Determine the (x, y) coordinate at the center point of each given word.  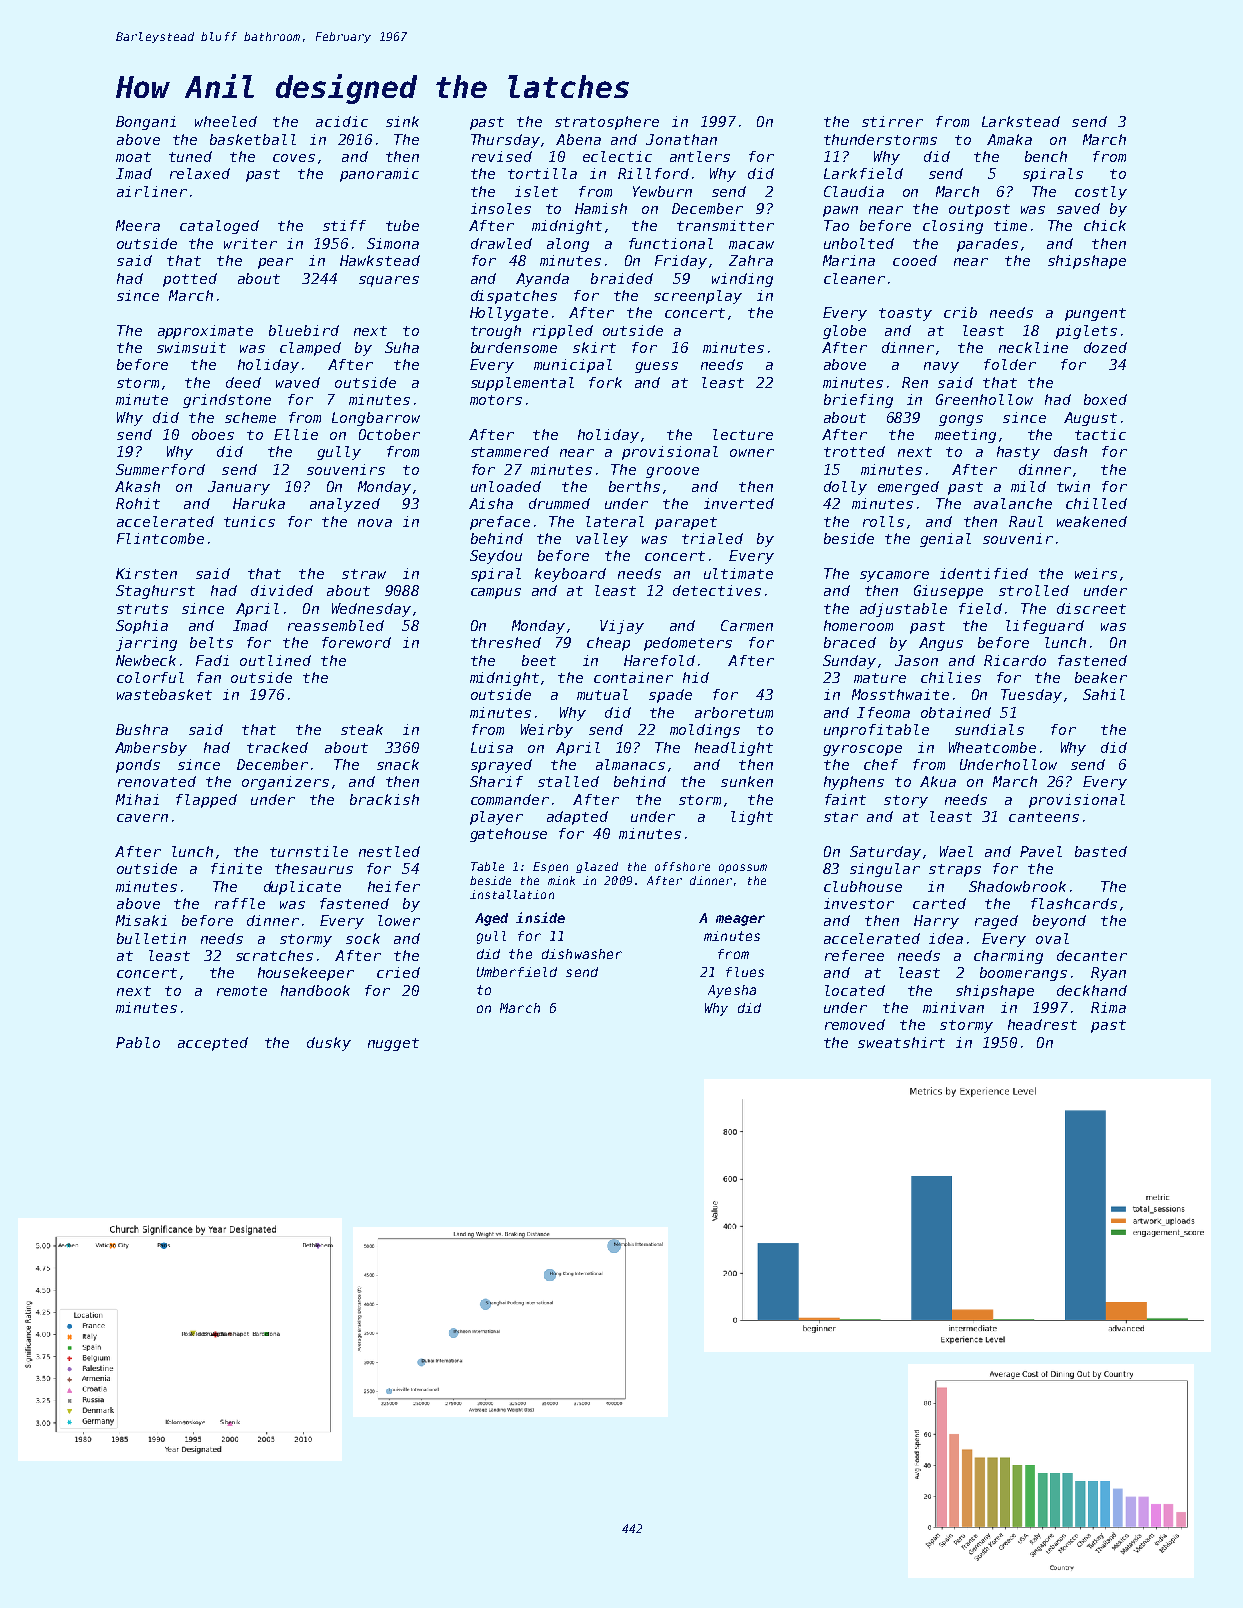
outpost (979, 210)
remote (242, 991)
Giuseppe (948, 592)
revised (502, 156)
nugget (393, 1044)
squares (389, 281)
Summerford (160, 469)
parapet (686, 523)
